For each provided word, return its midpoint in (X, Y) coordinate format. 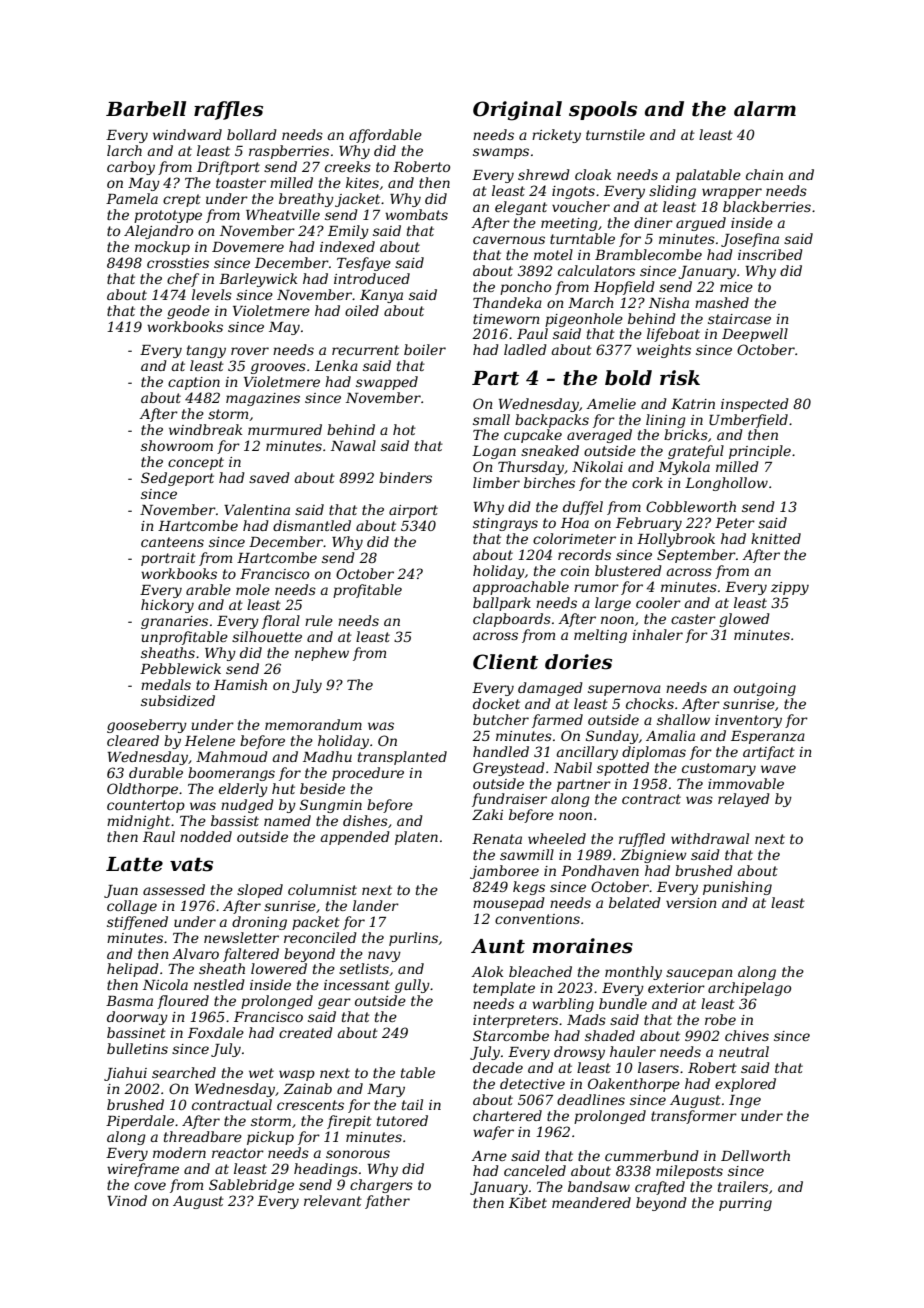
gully (412, 986)
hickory (167, 606)
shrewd (544, 174)
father (387, 1202)
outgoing (765, 689)
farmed (557, 721)
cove (150, 1186)
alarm (765, 109)
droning (259, 923)
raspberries (289, 152)
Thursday (531, 468)
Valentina (257, 509)
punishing (737, 888)
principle (760, 452)
